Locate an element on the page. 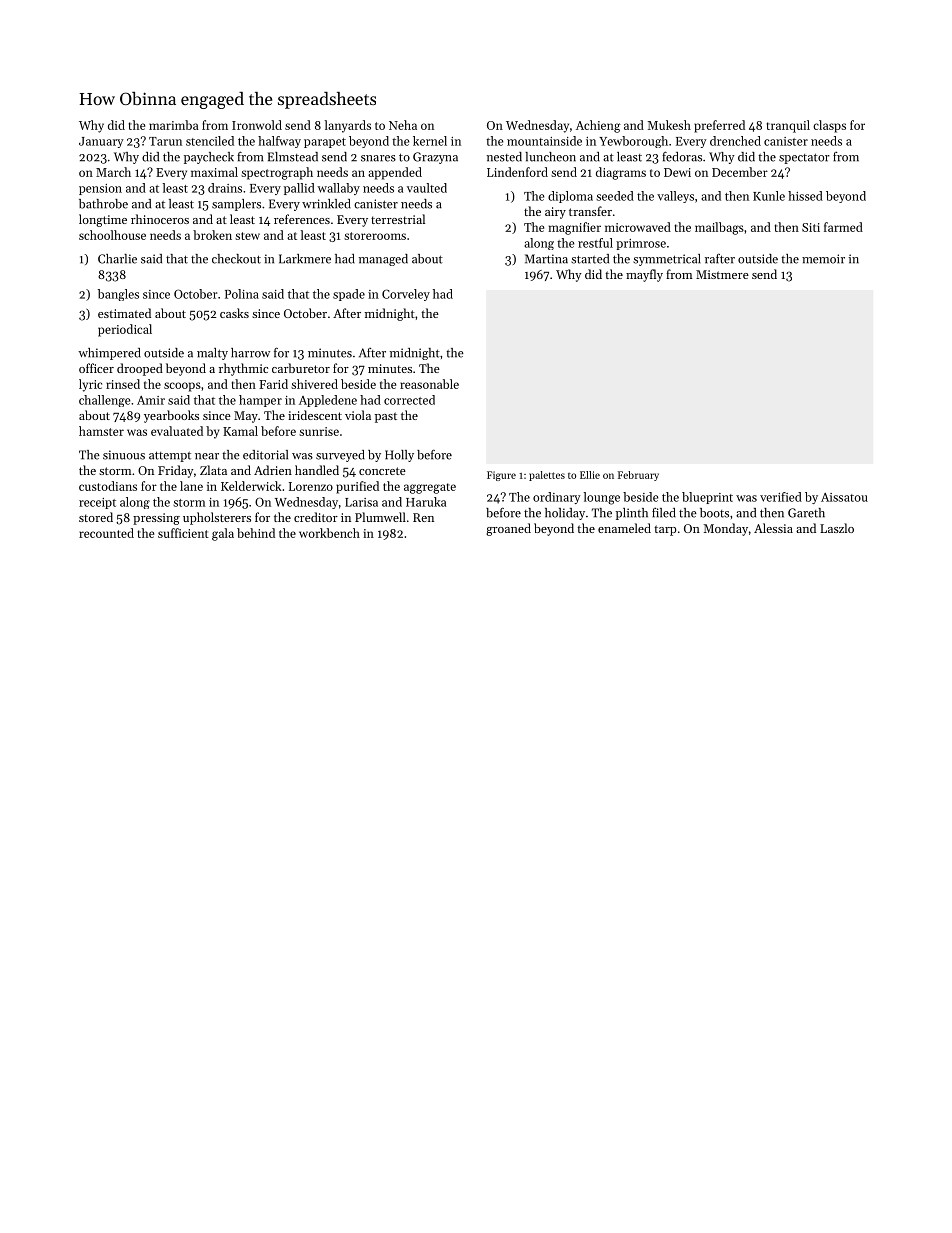 Image resolution: width=952 pixels, height=1233 pixels. corrected is located at coordinates (409, 400).
